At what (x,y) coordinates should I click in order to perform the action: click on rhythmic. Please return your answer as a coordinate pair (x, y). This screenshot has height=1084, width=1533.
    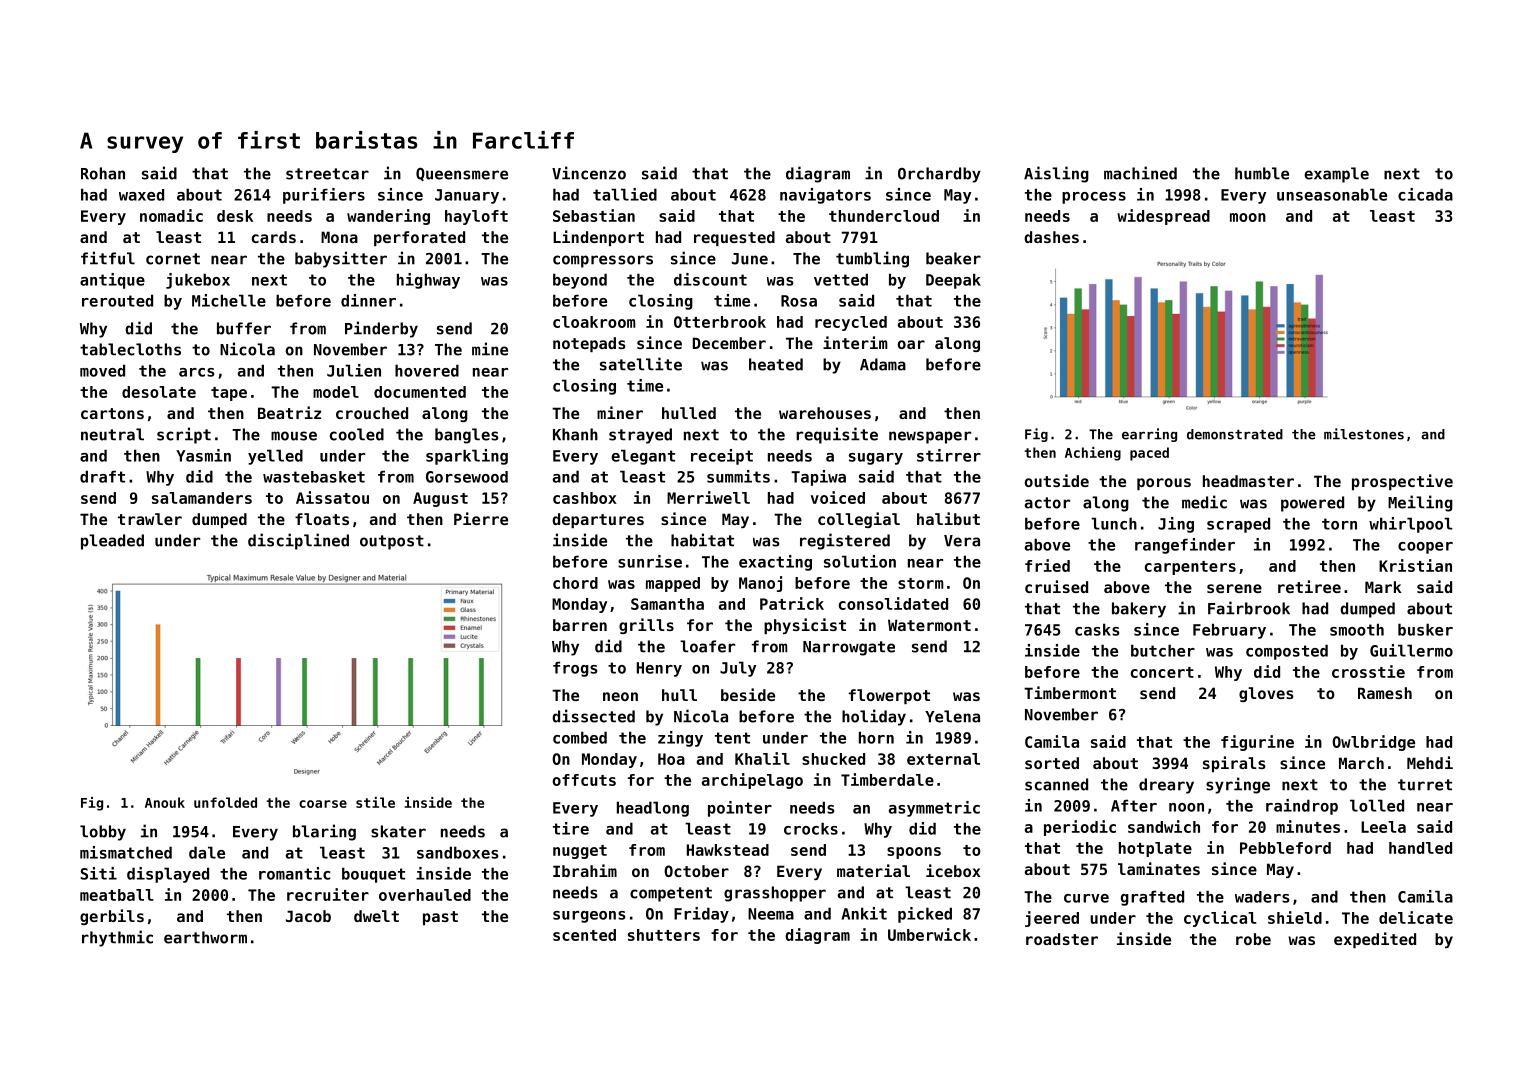
    Looking at the image, I should click on (117, 938).
